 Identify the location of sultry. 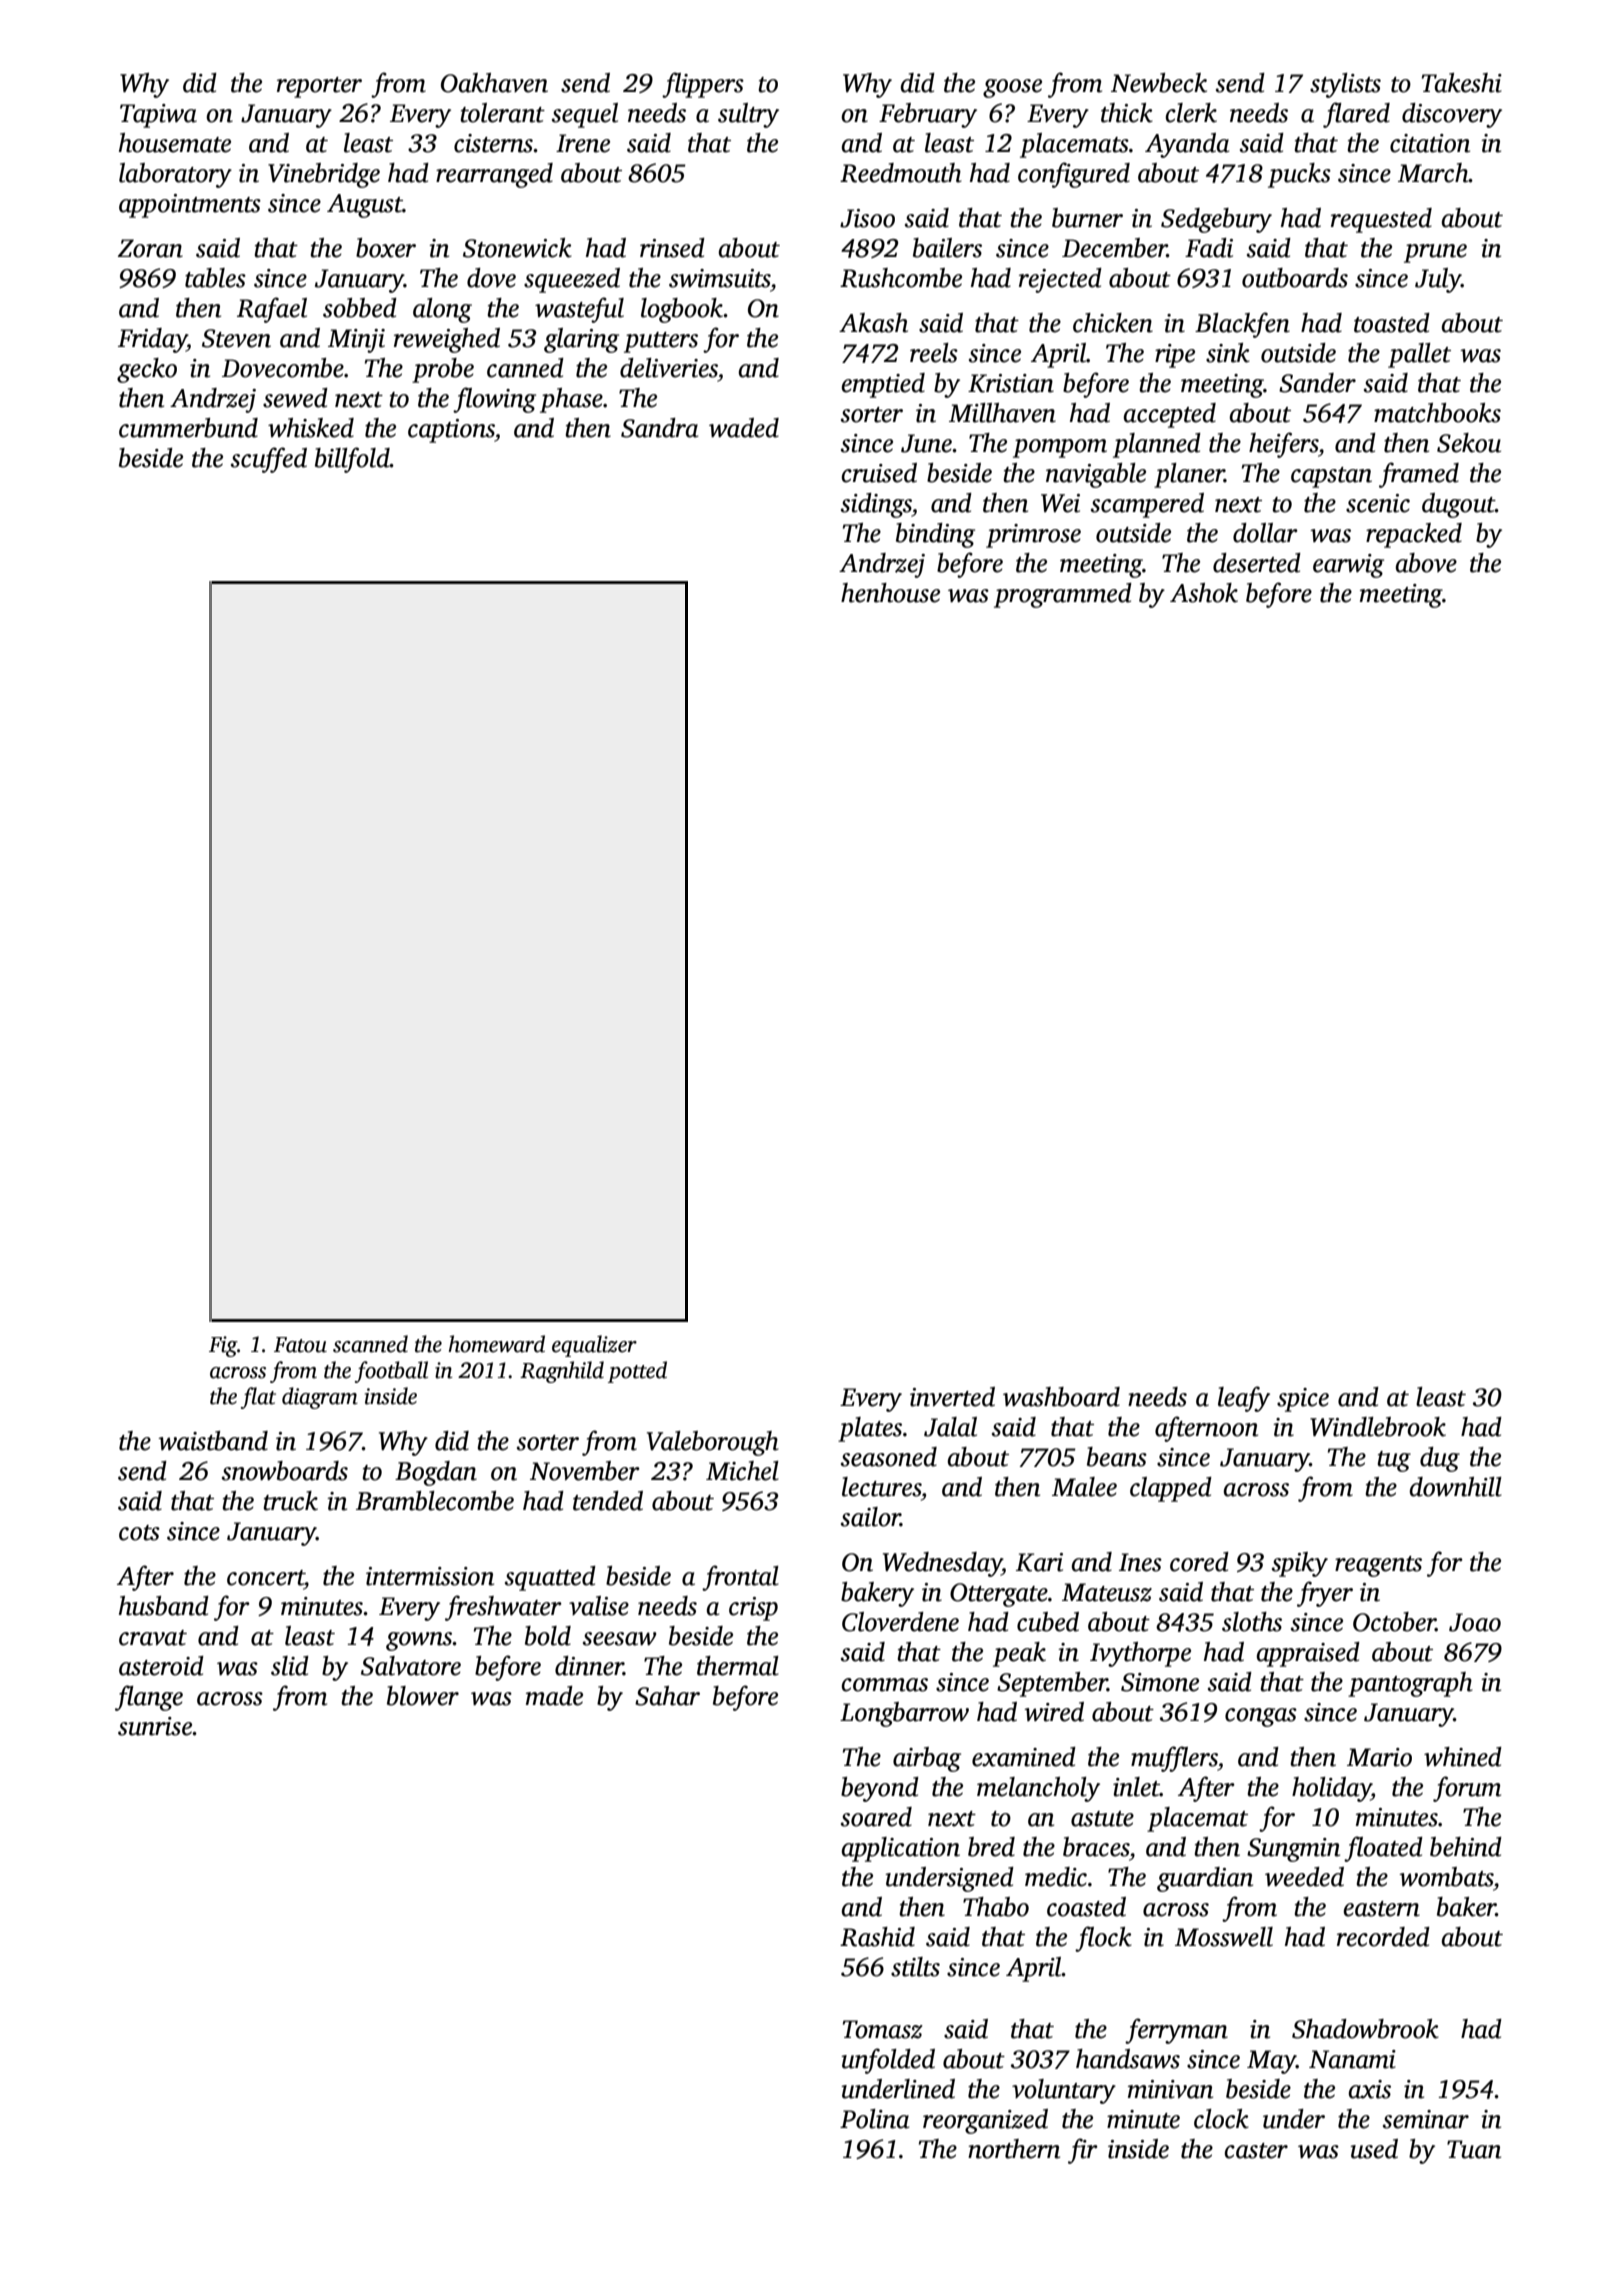
(748, 115).
